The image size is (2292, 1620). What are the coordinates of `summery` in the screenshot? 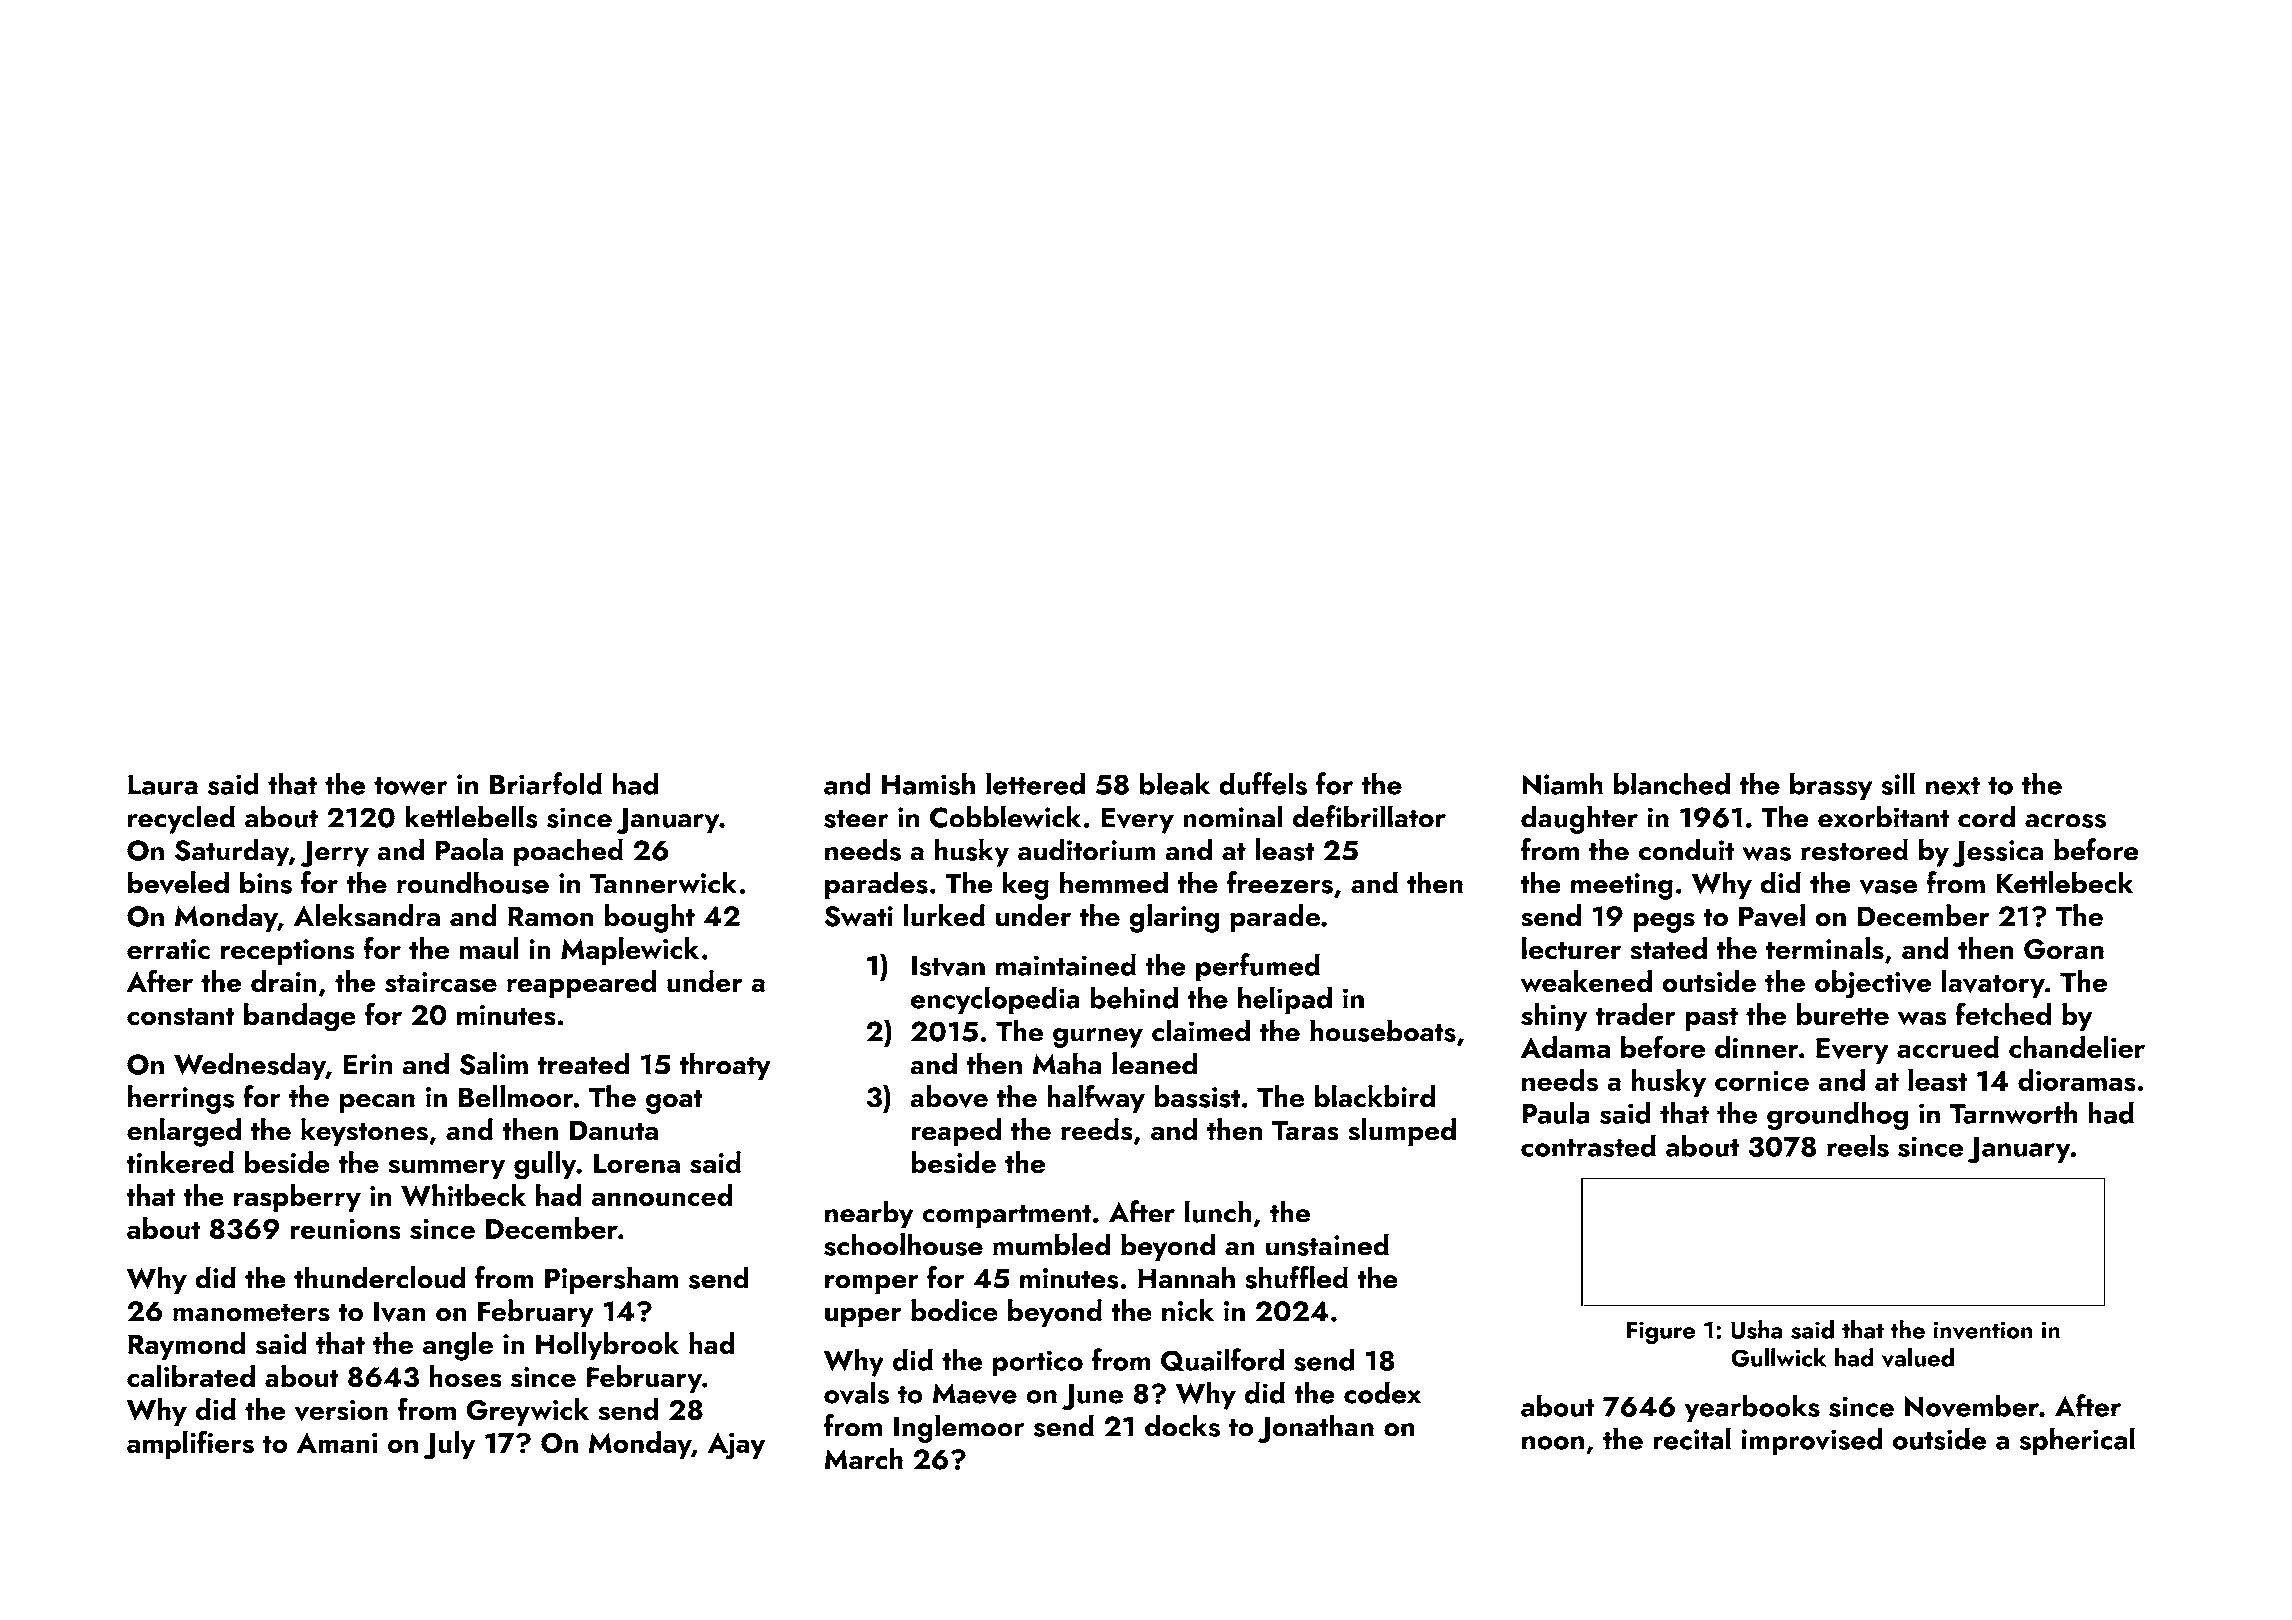 It's located at (446, 1169).
